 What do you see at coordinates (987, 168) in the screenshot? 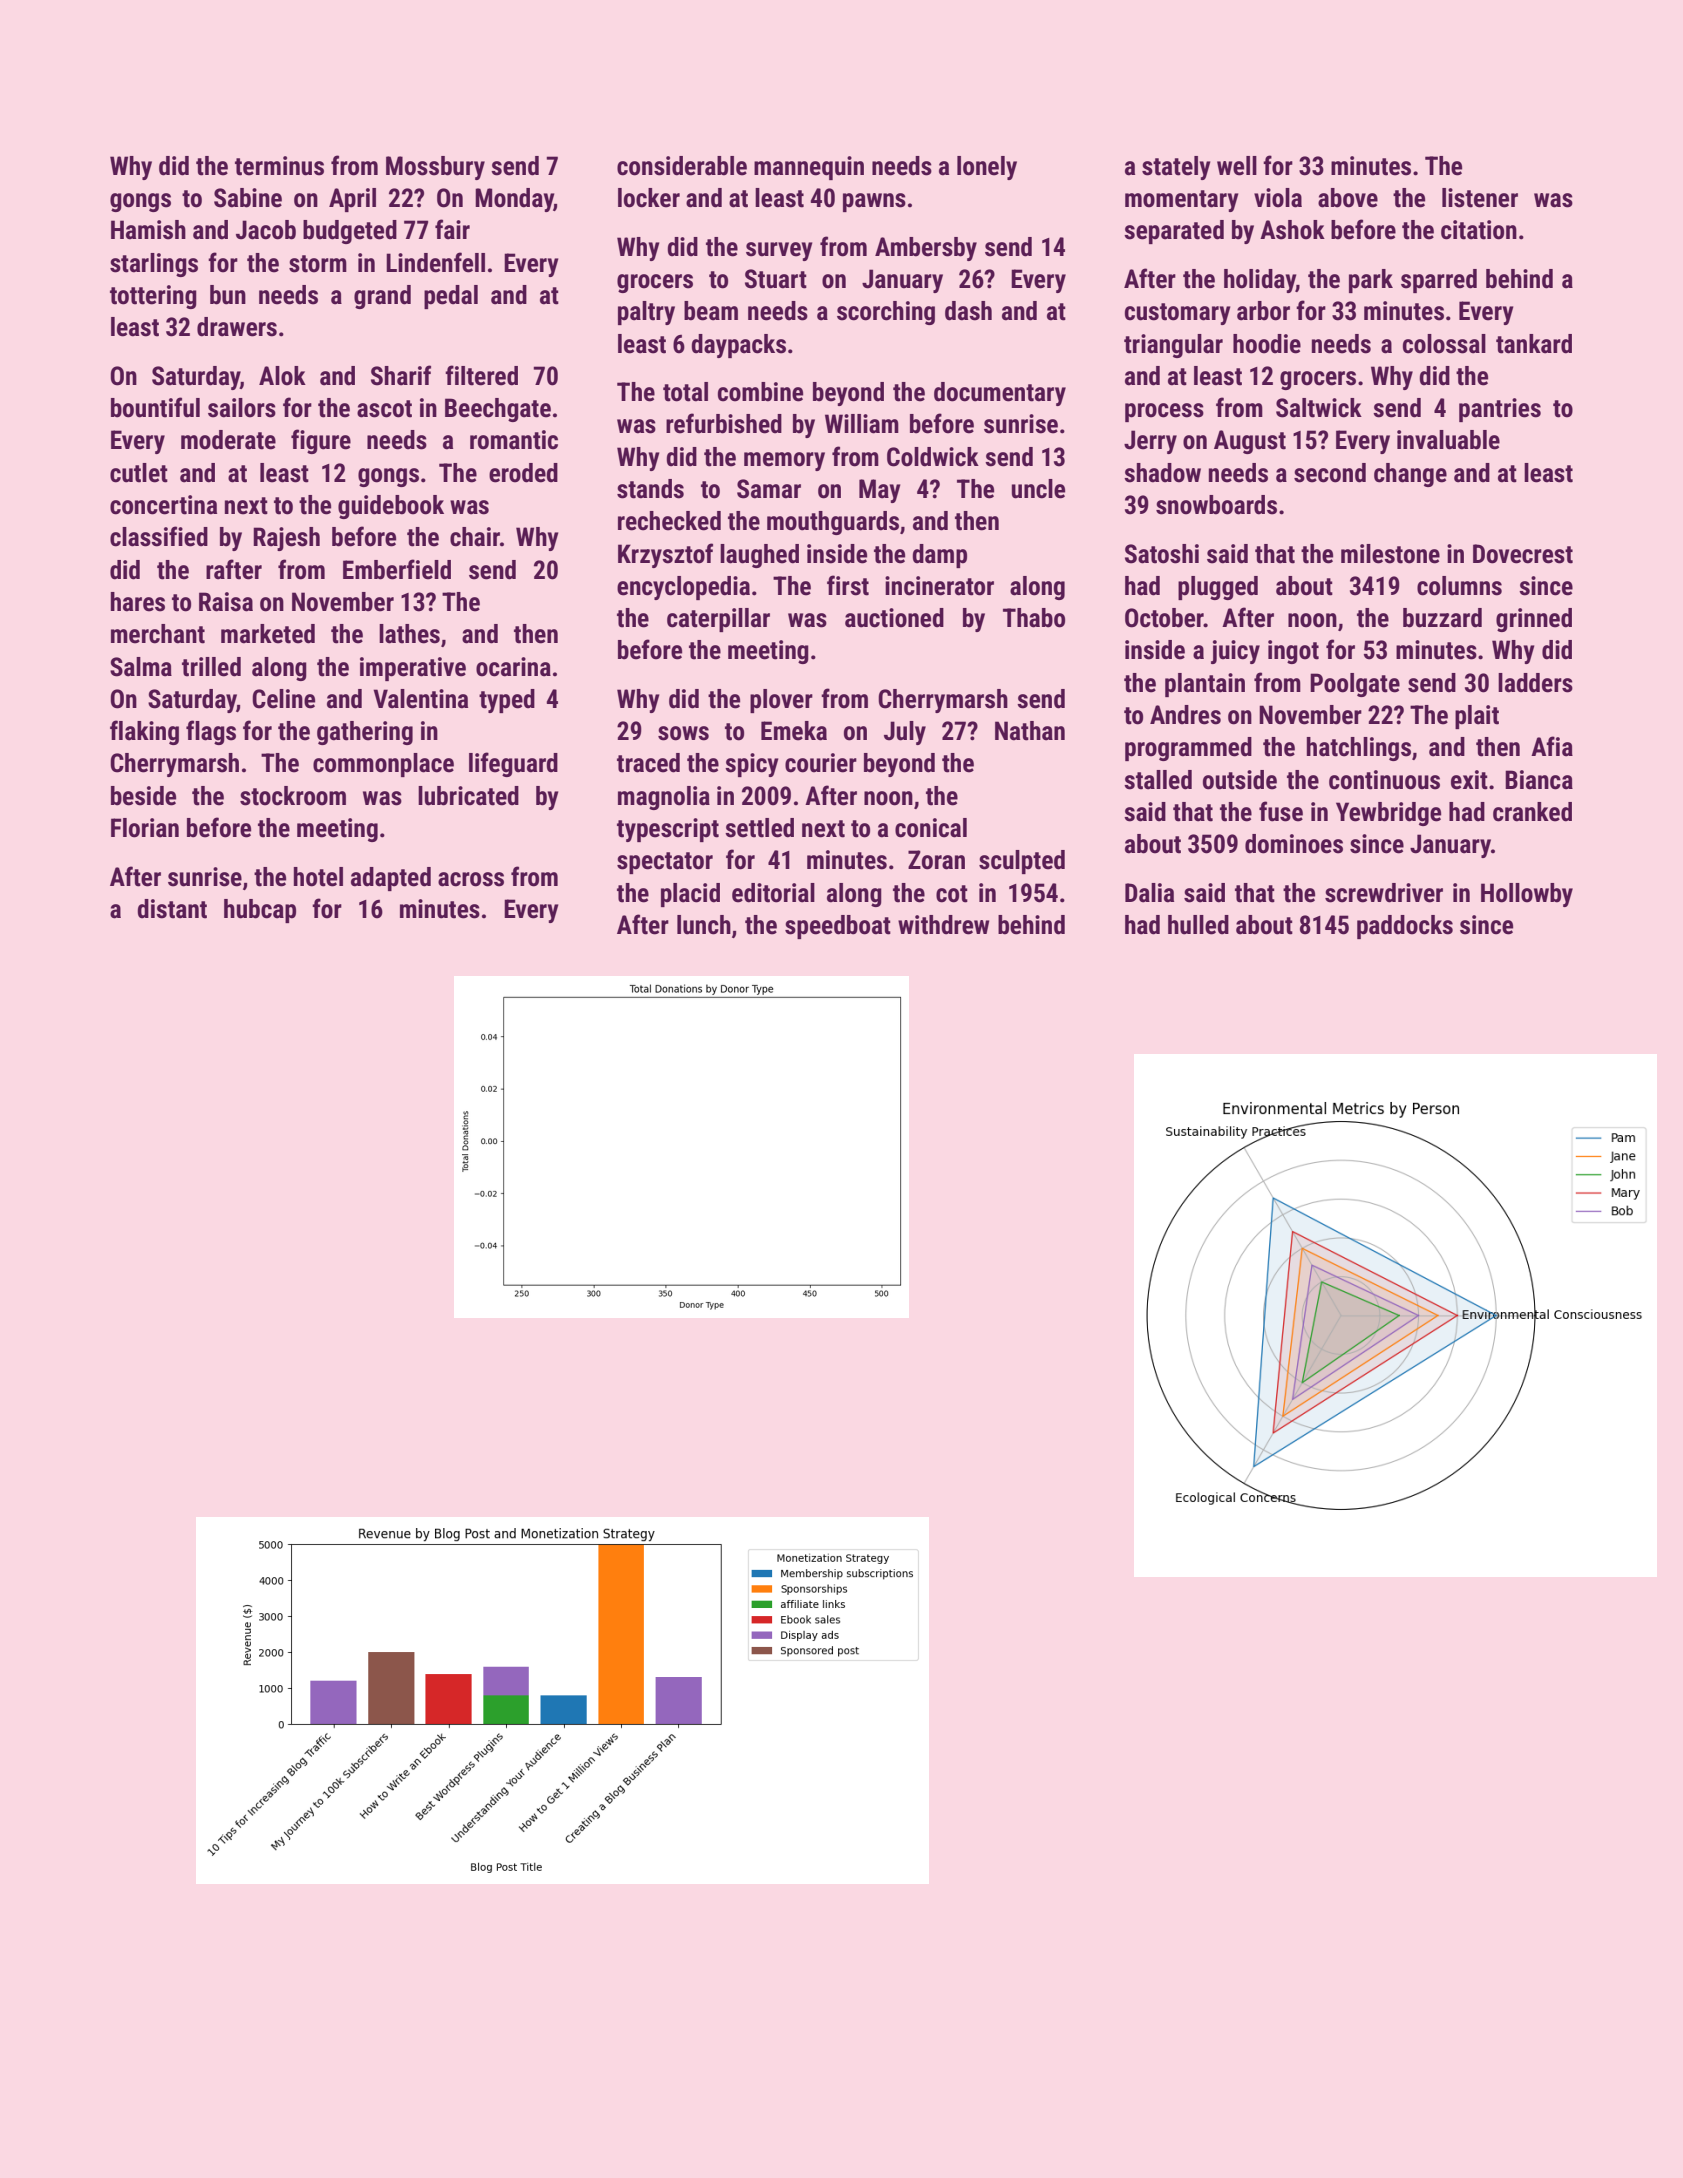
I see `lonely` at bounding box center [987, 168].
